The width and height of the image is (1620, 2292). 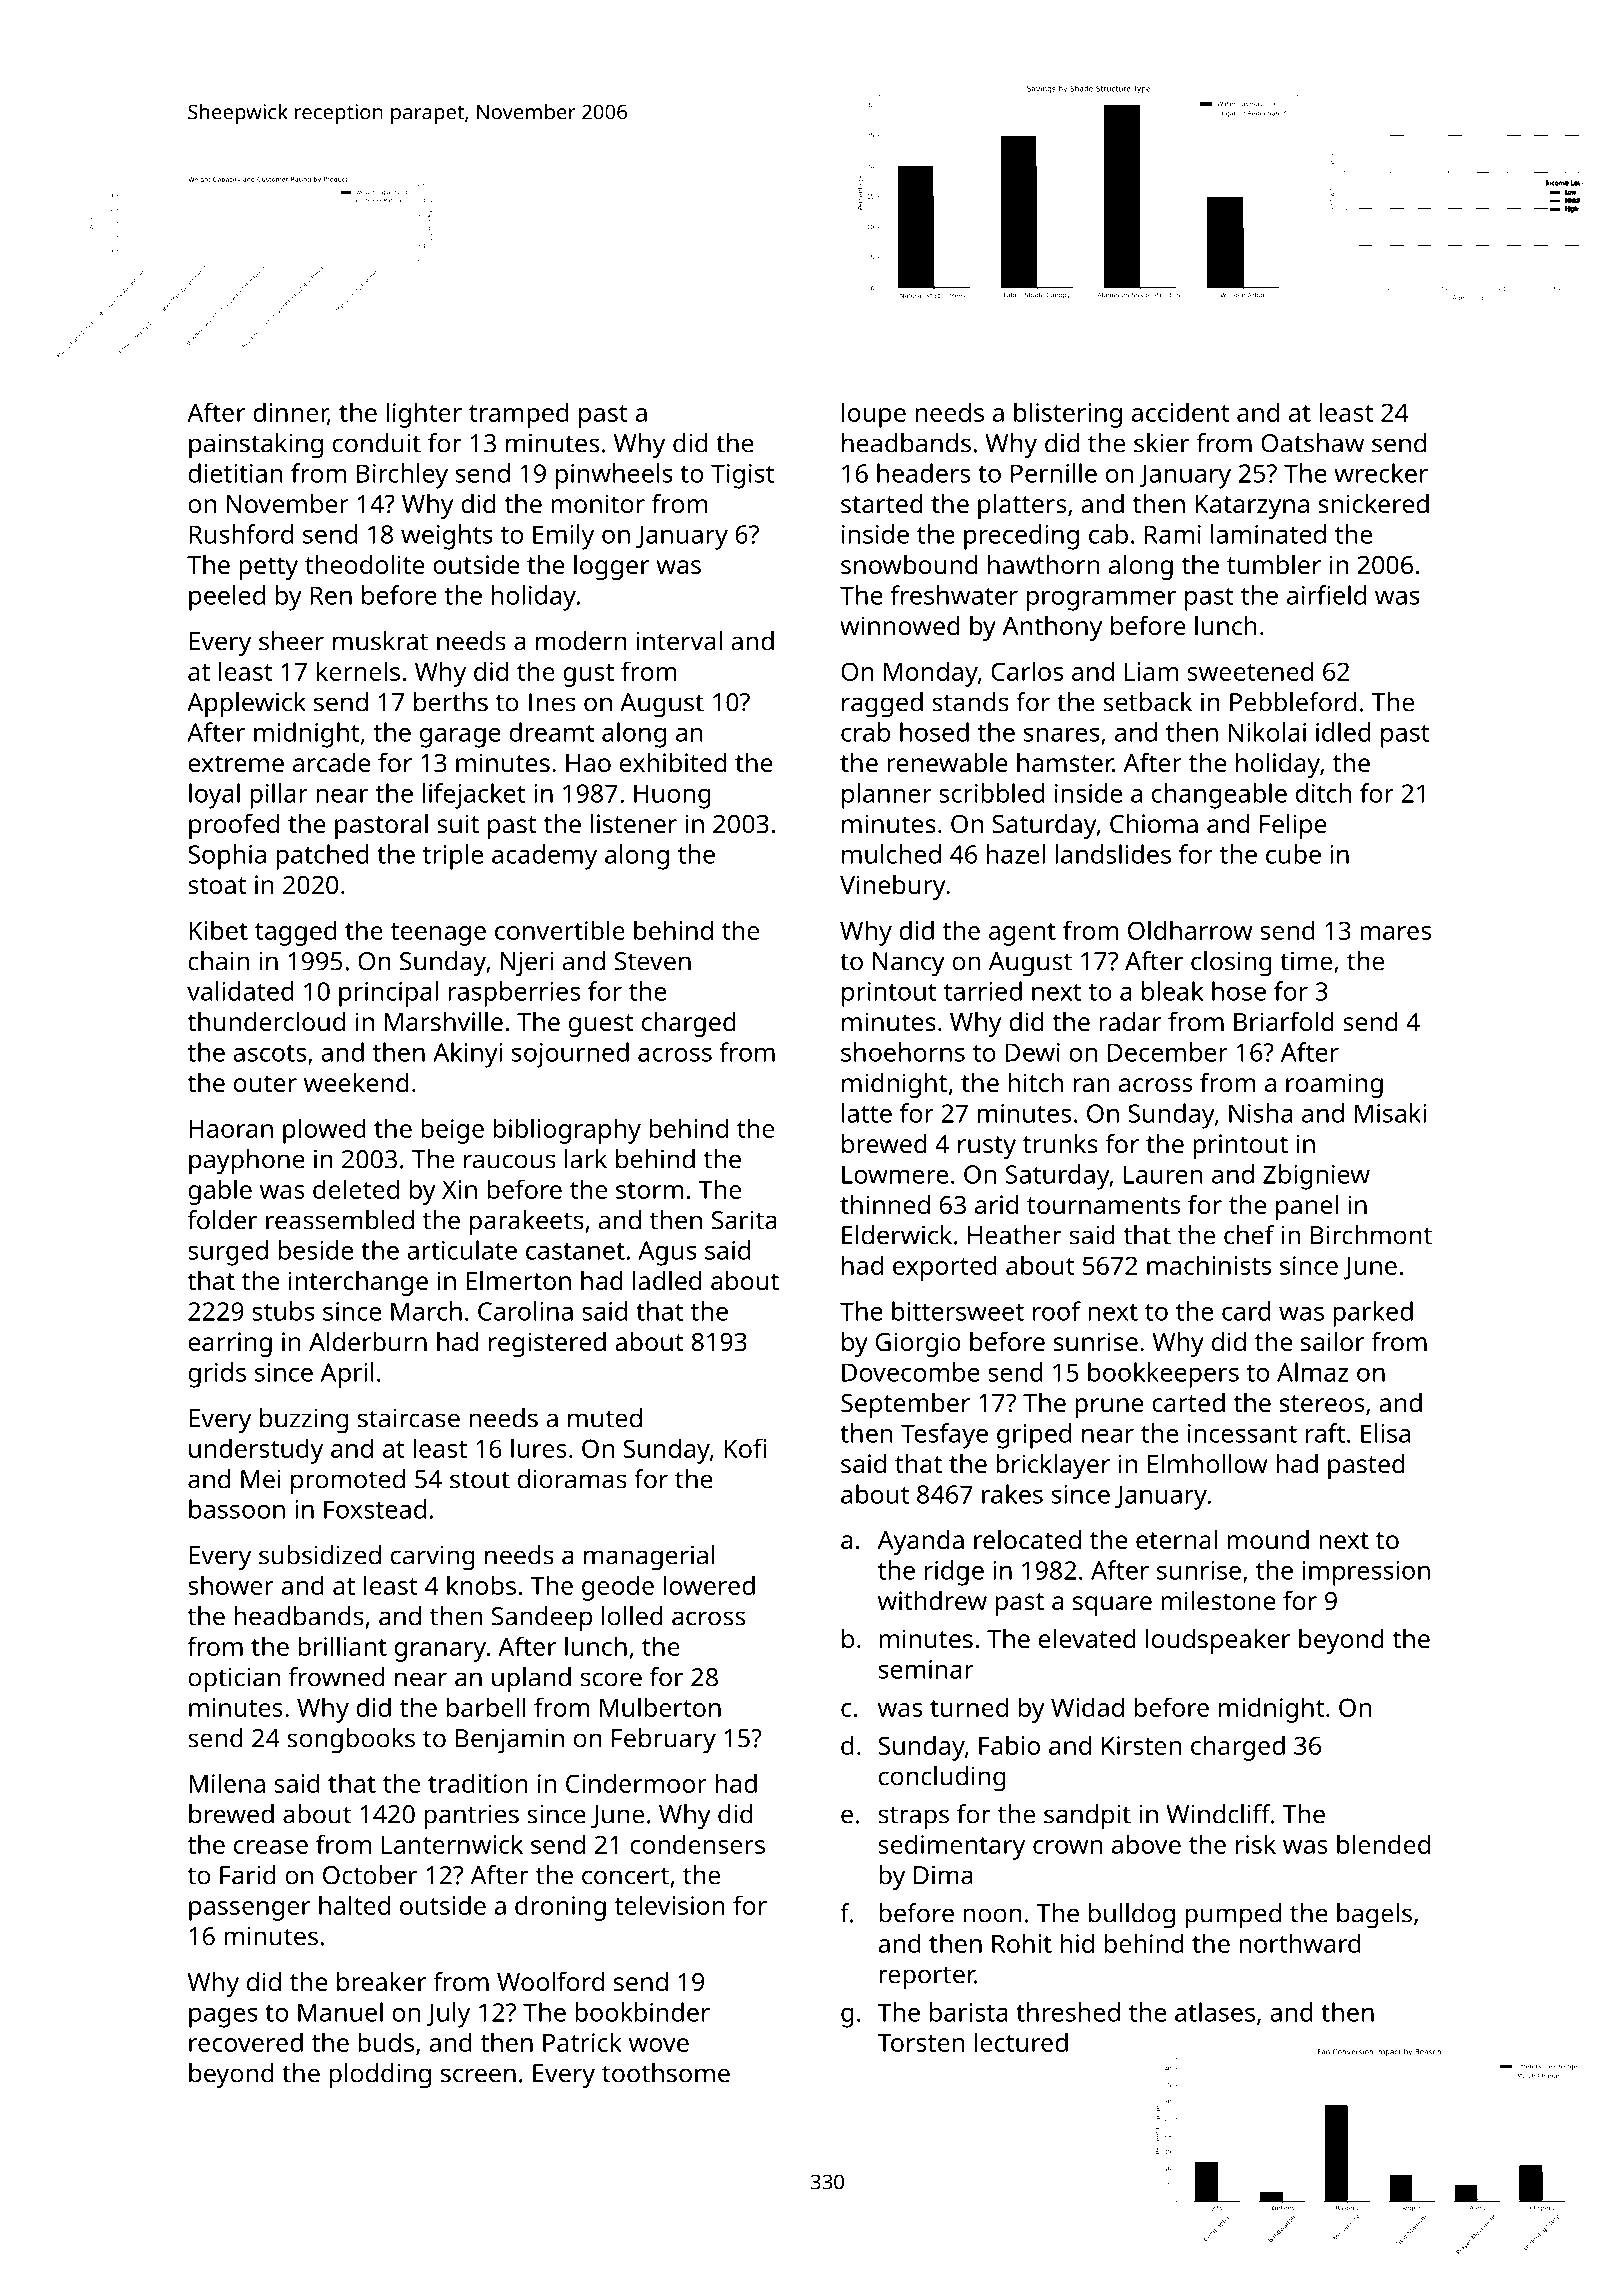 What do you see at coordinates (550, 1981) in the image?
I see `Woolford` at bounding box center [550, 1981].
